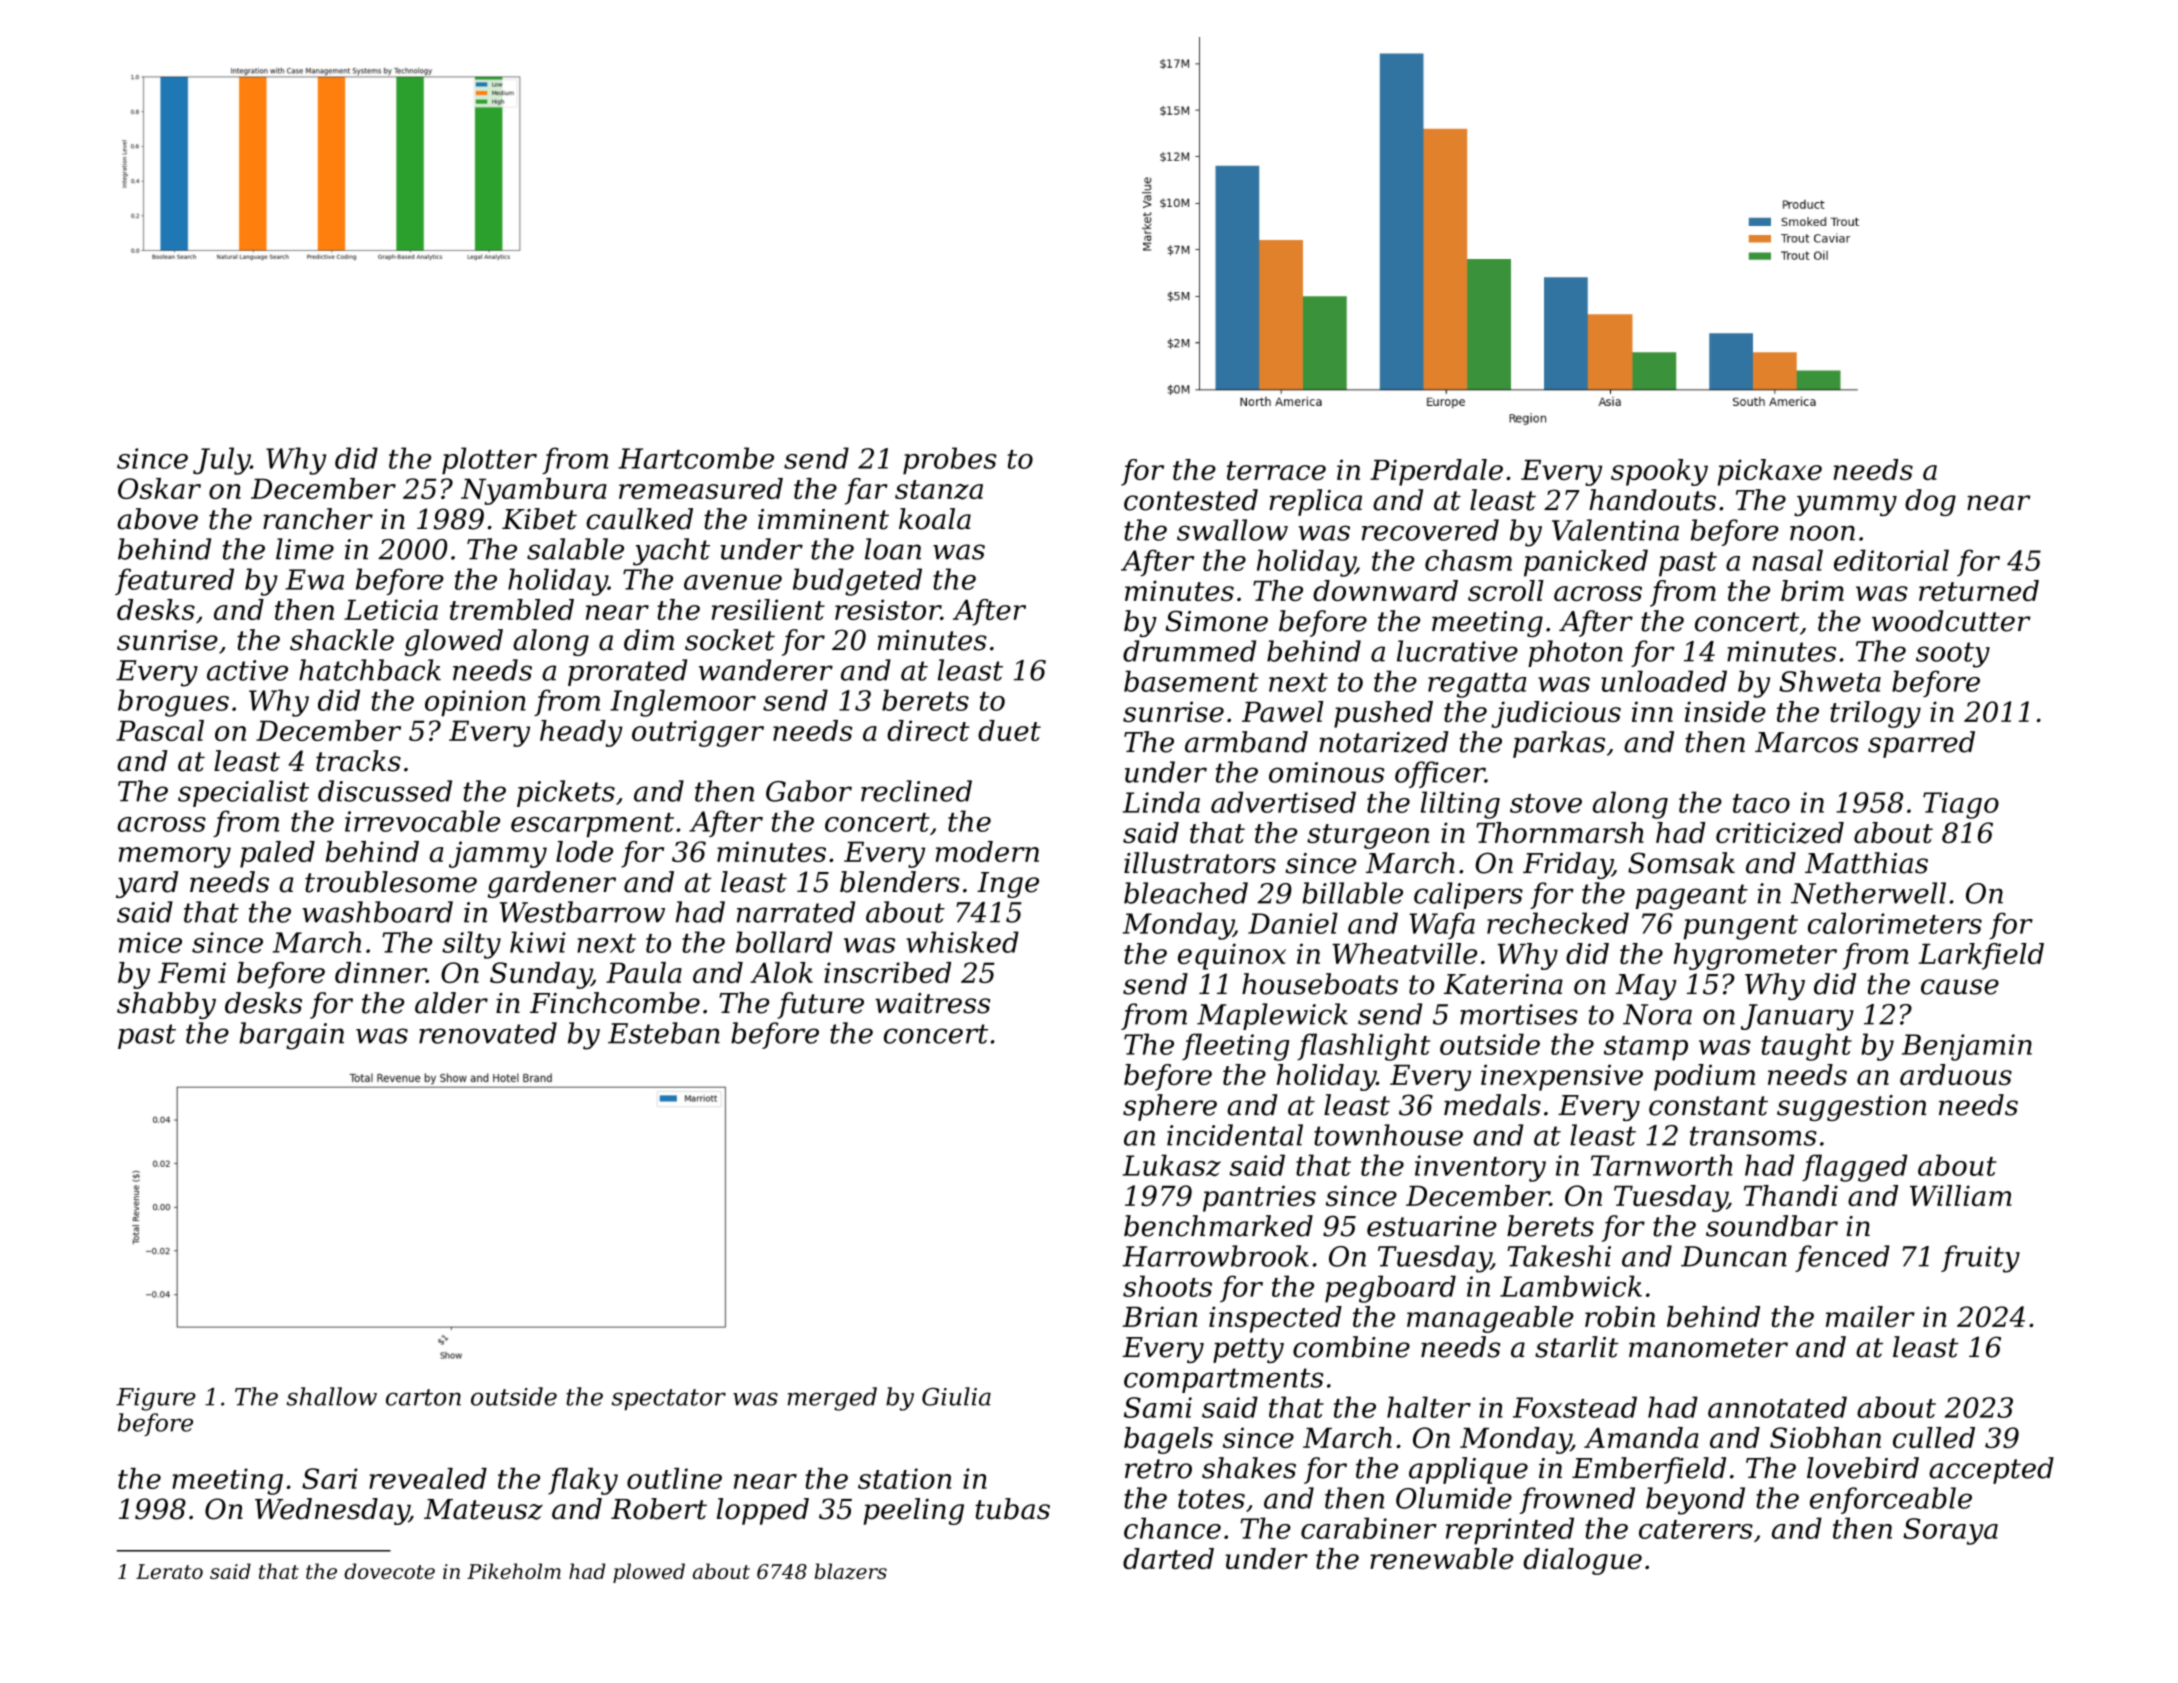  I want to click on retro, so click(1158, 1469).
